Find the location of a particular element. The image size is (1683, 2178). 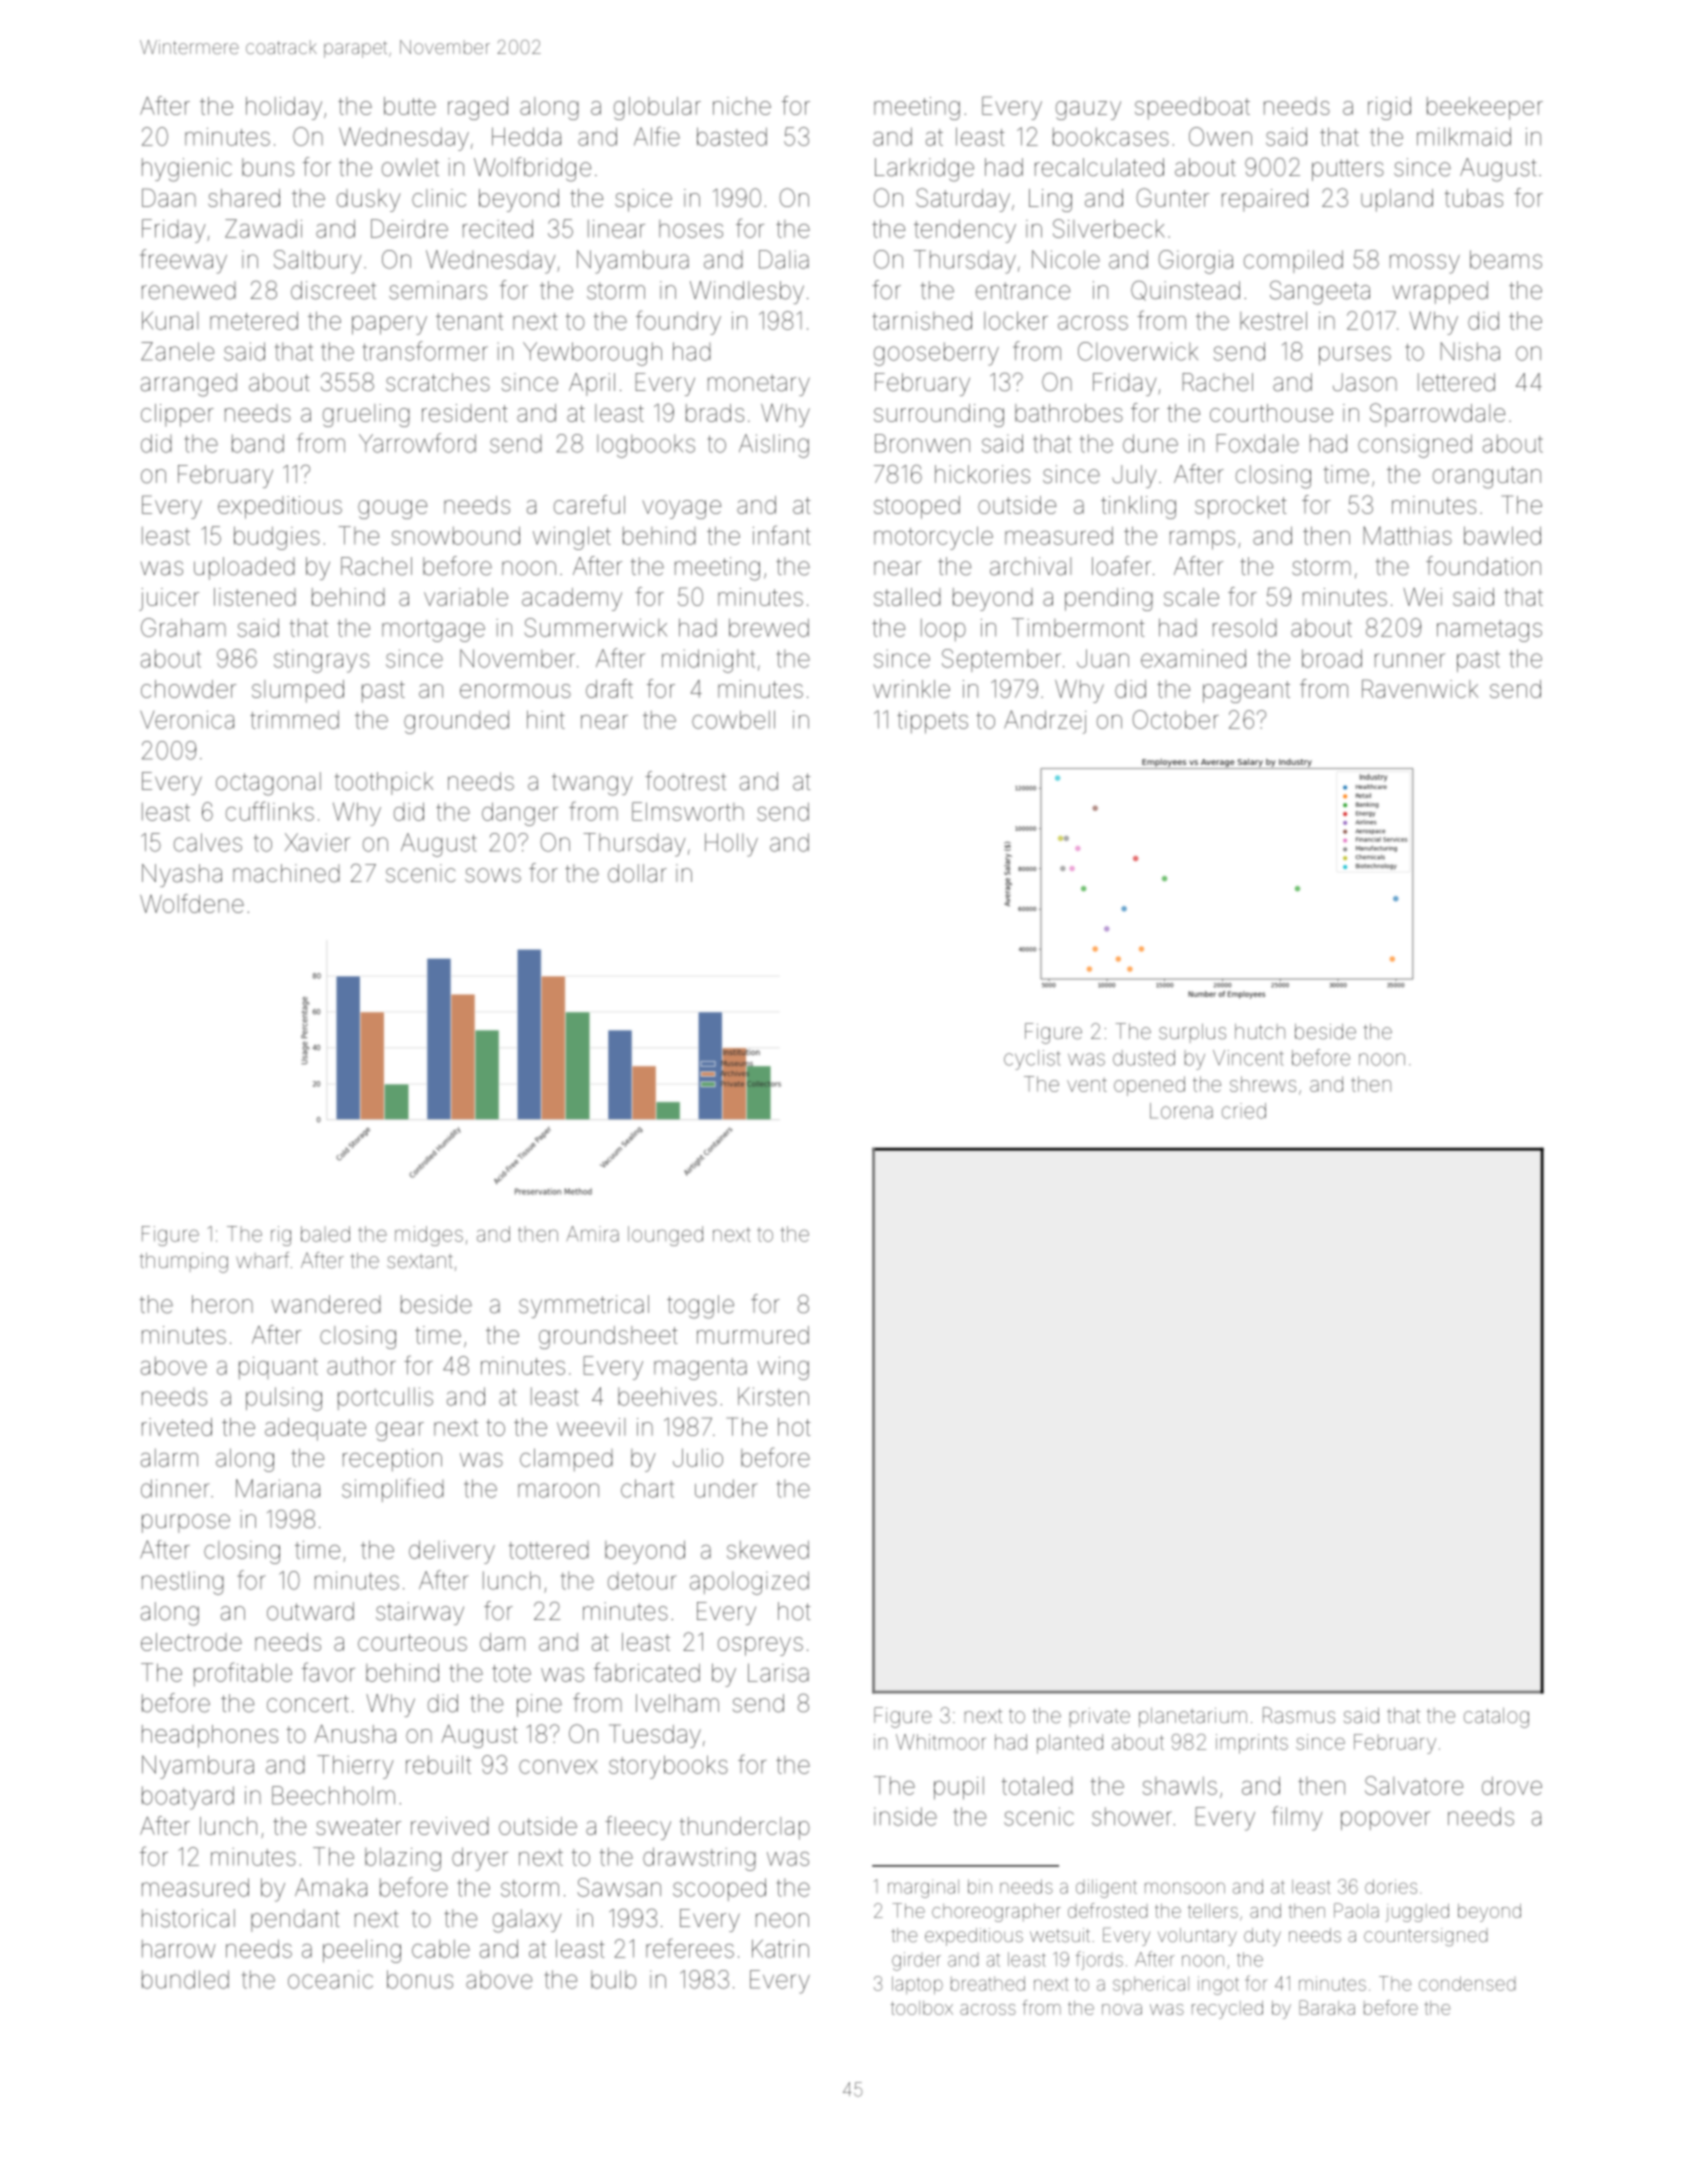

shrews is located at coordinates (1263, 1084).
